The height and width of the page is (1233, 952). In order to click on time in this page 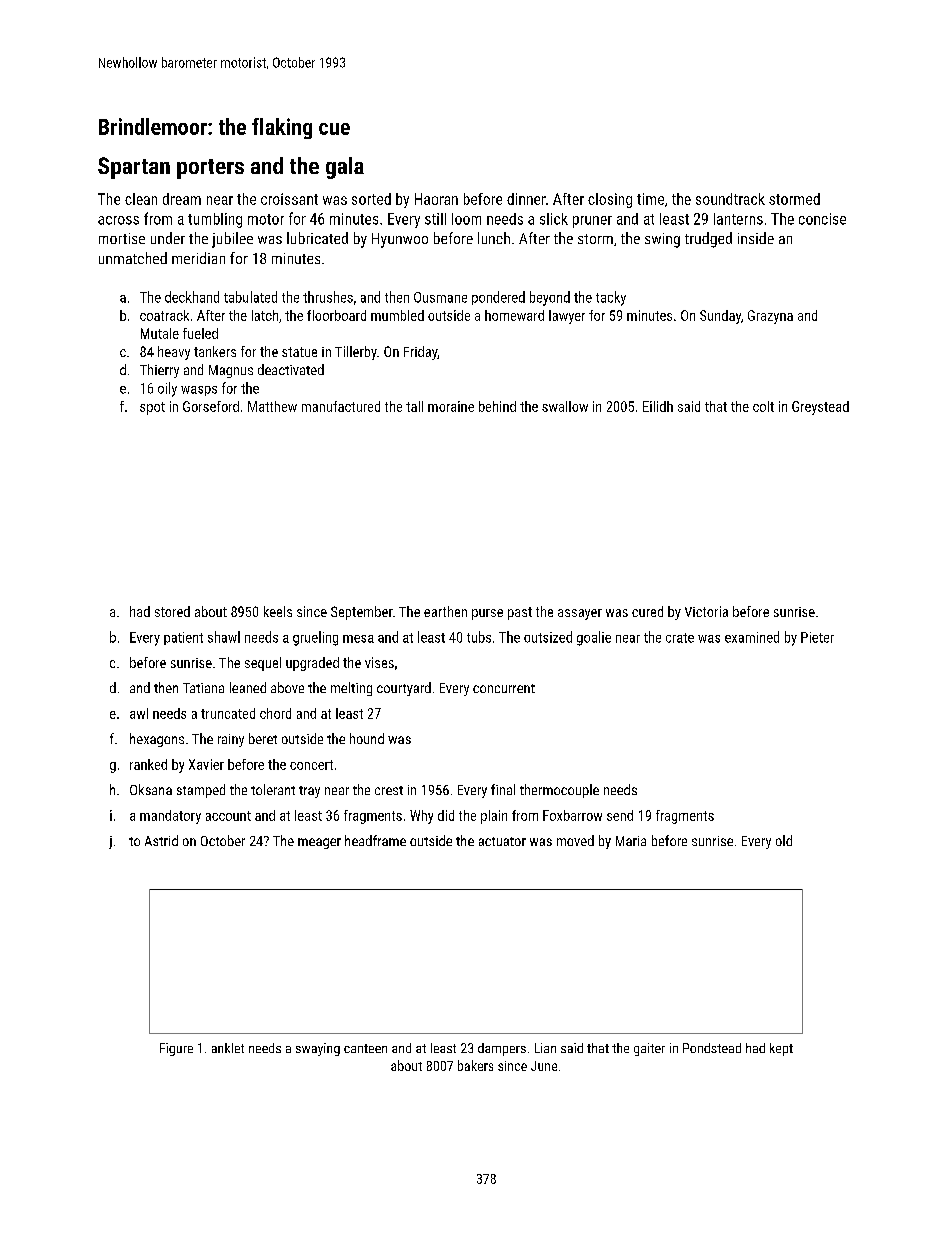, I will do `click(650, 199)`.
